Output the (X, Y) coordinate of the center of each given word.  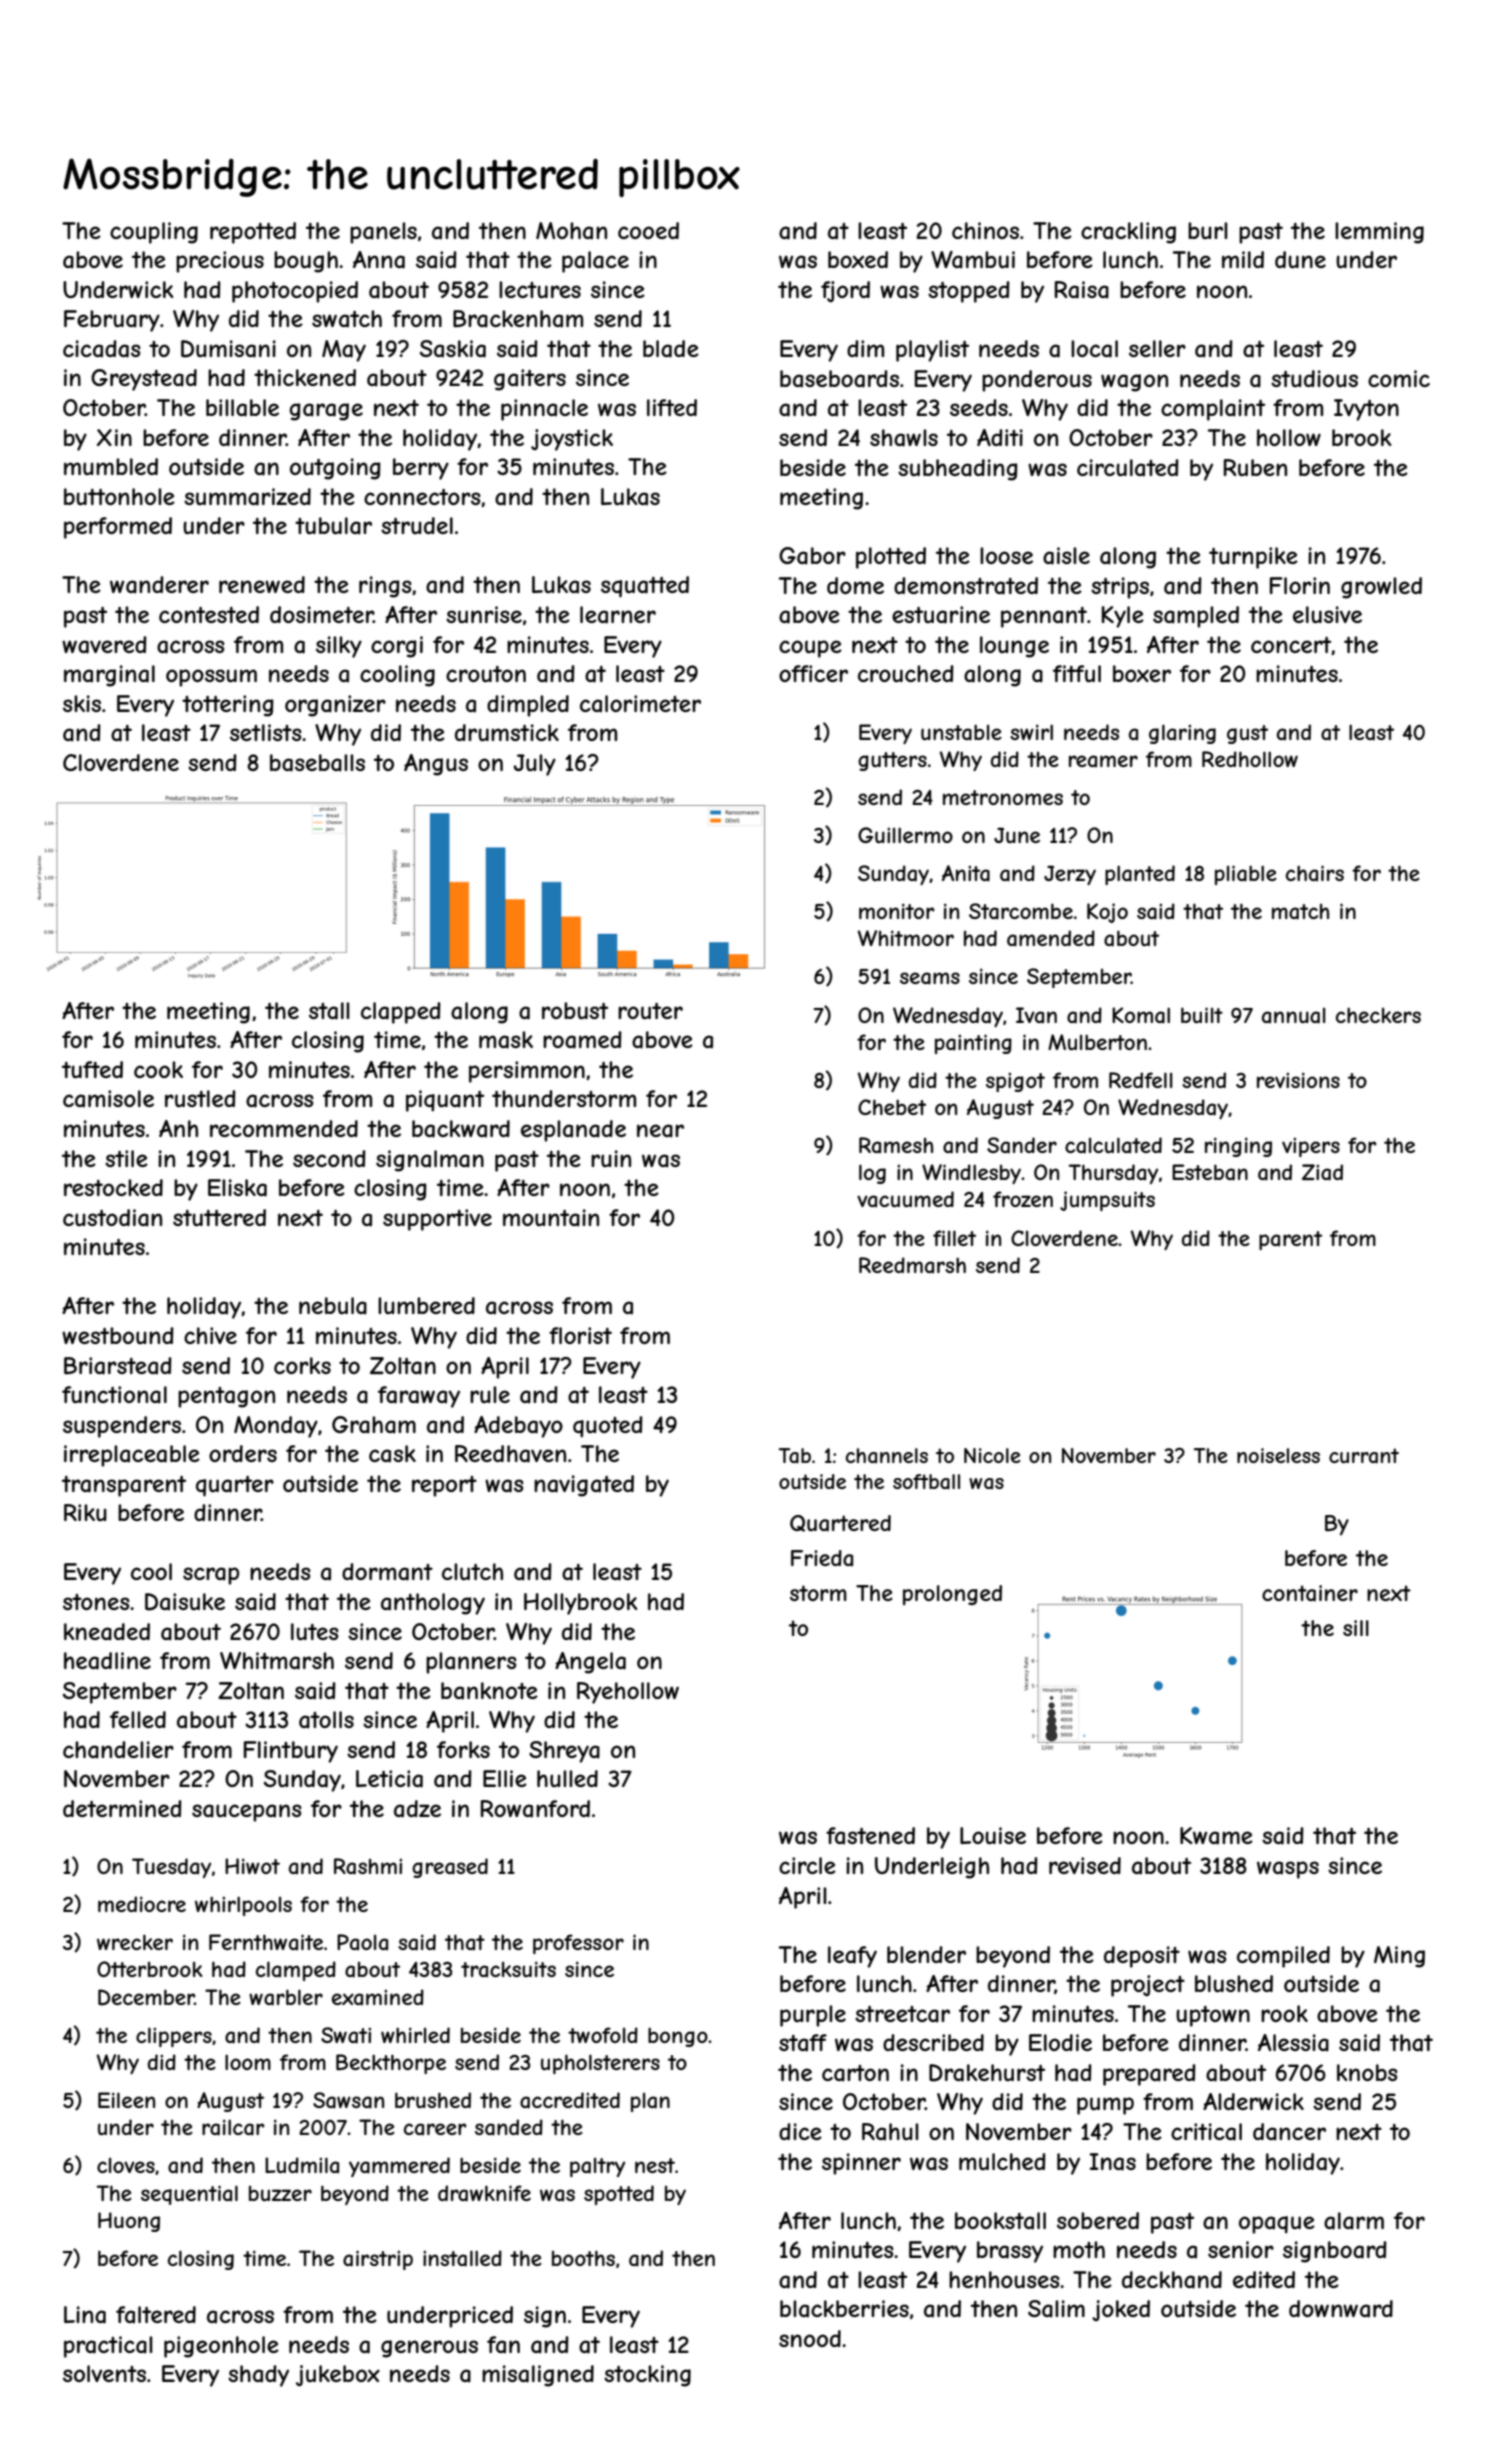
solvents (104, 2373)
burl (1208, 230)
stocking (647, 2376)
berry (421, 469)
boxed (858, 259)
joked (1121, 2310)
